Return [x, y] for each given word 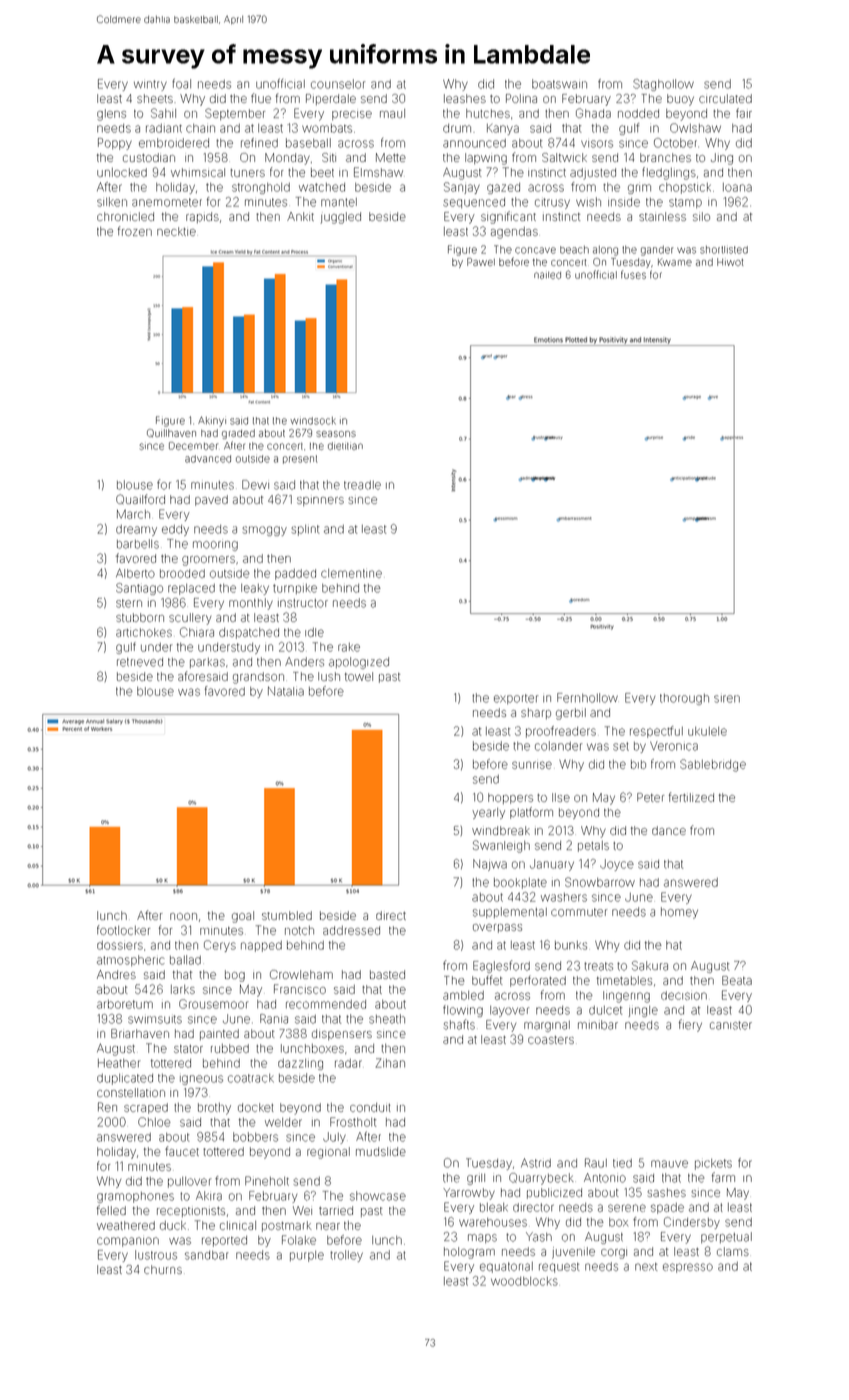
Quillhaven [171, 433]
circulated [725, 98]
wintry [150, 85]
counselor [338, 84]
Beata [737, 980]
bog [235, 976]
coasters [551, 1040]
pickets [713, 1164]
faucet [182, 1151]
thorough [684, 699]
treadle [362, 485]
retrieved [140, 662]
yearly [488, 813]
